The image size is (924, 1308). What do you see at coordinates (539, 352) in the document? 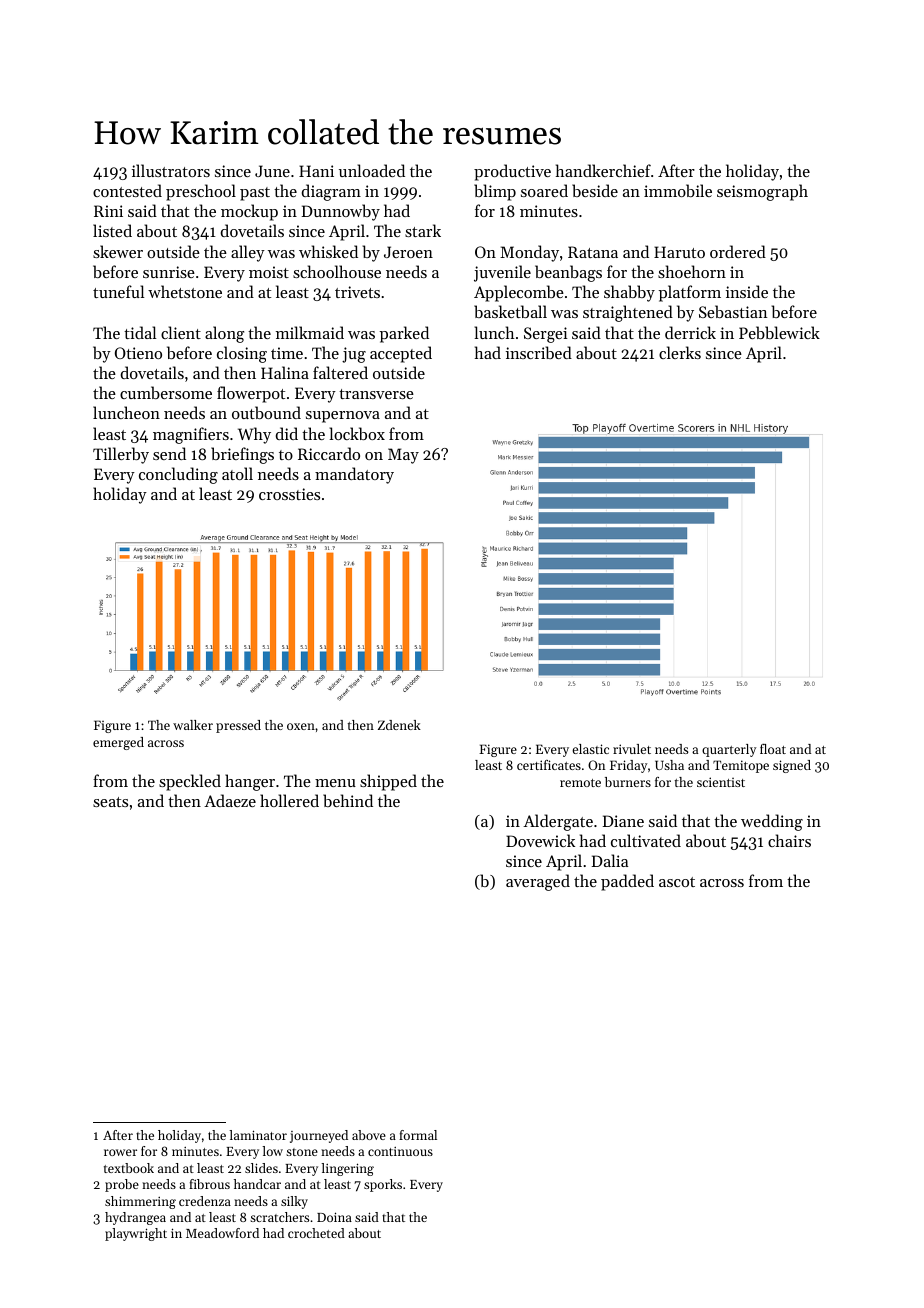
I see `inscribed` at bounding box center [539, 352].
